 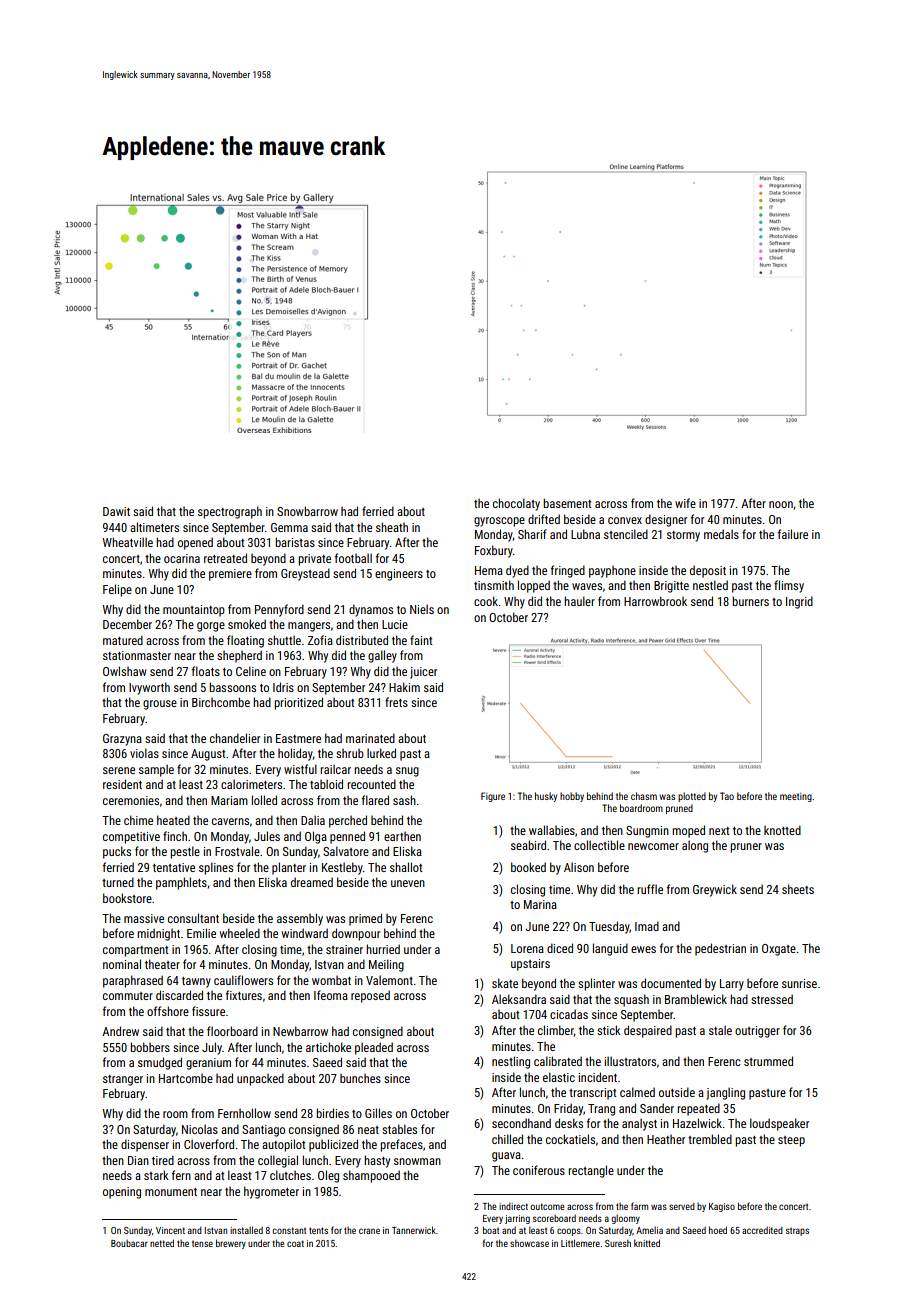 I want to click on Lubna, so click(x=585, y=534).
